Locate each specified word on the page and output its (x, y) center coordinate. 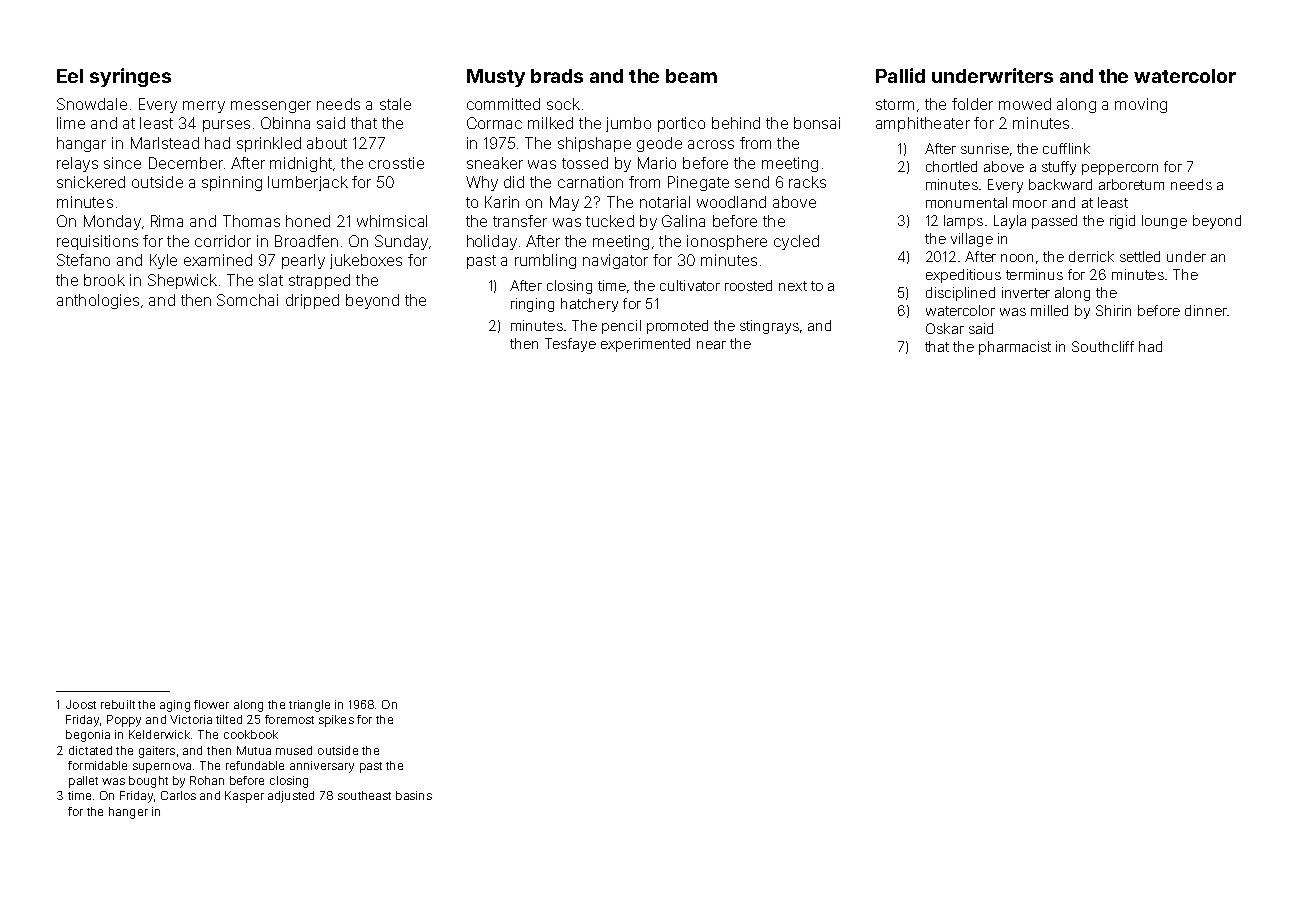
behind (736, 123)
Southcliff (1103, 346)
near (711, 345)
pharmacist (1015, 348)
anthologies (98, 301)
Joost (81, 704)
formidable (97, 765)
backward (1060, 184)
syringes (130, 77)
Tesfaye (570, 345)
